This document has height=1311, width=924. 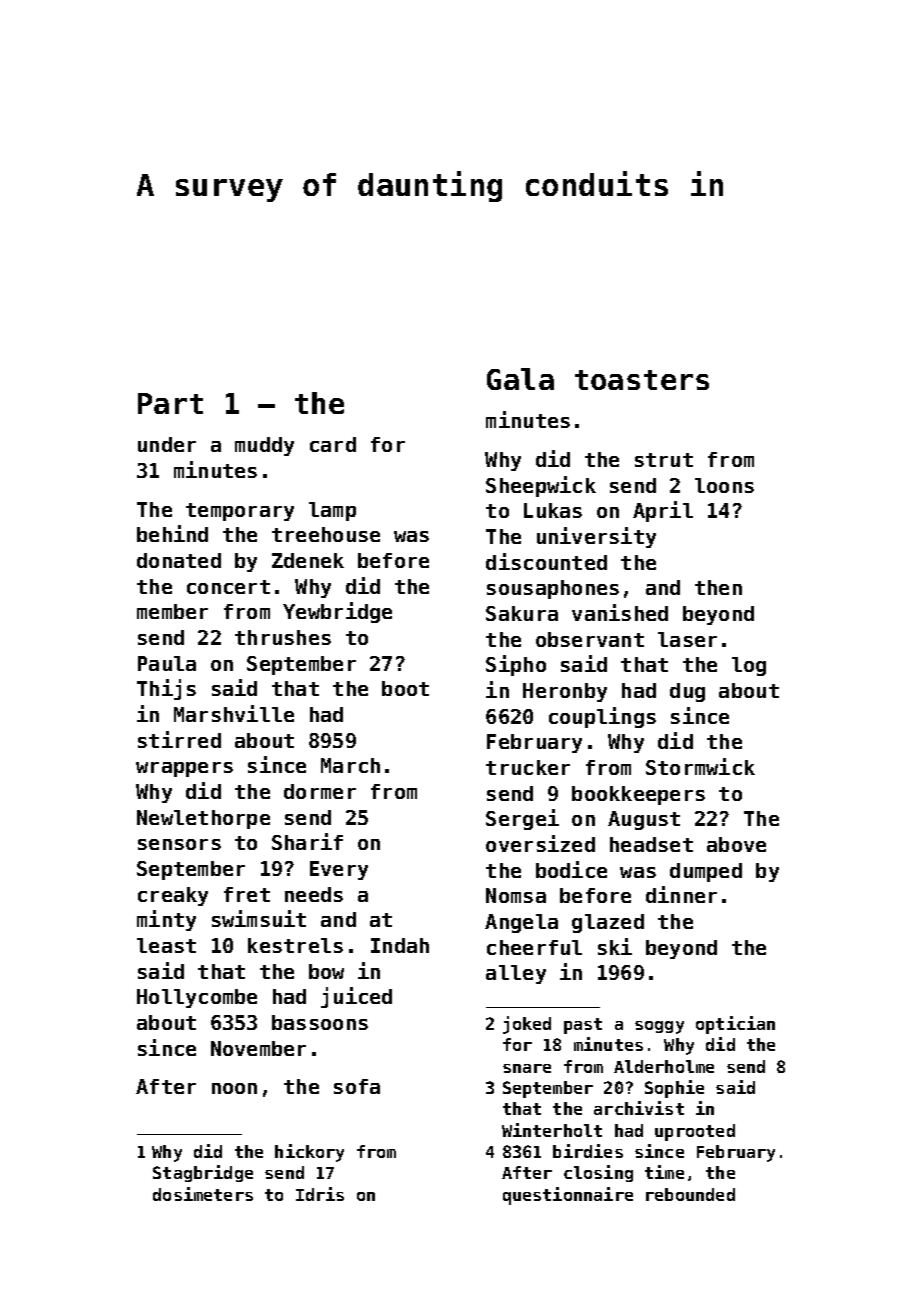 What do you see at coordinates (170, 403) in the document?
I see `Part` at bounding box center [170, 403].
